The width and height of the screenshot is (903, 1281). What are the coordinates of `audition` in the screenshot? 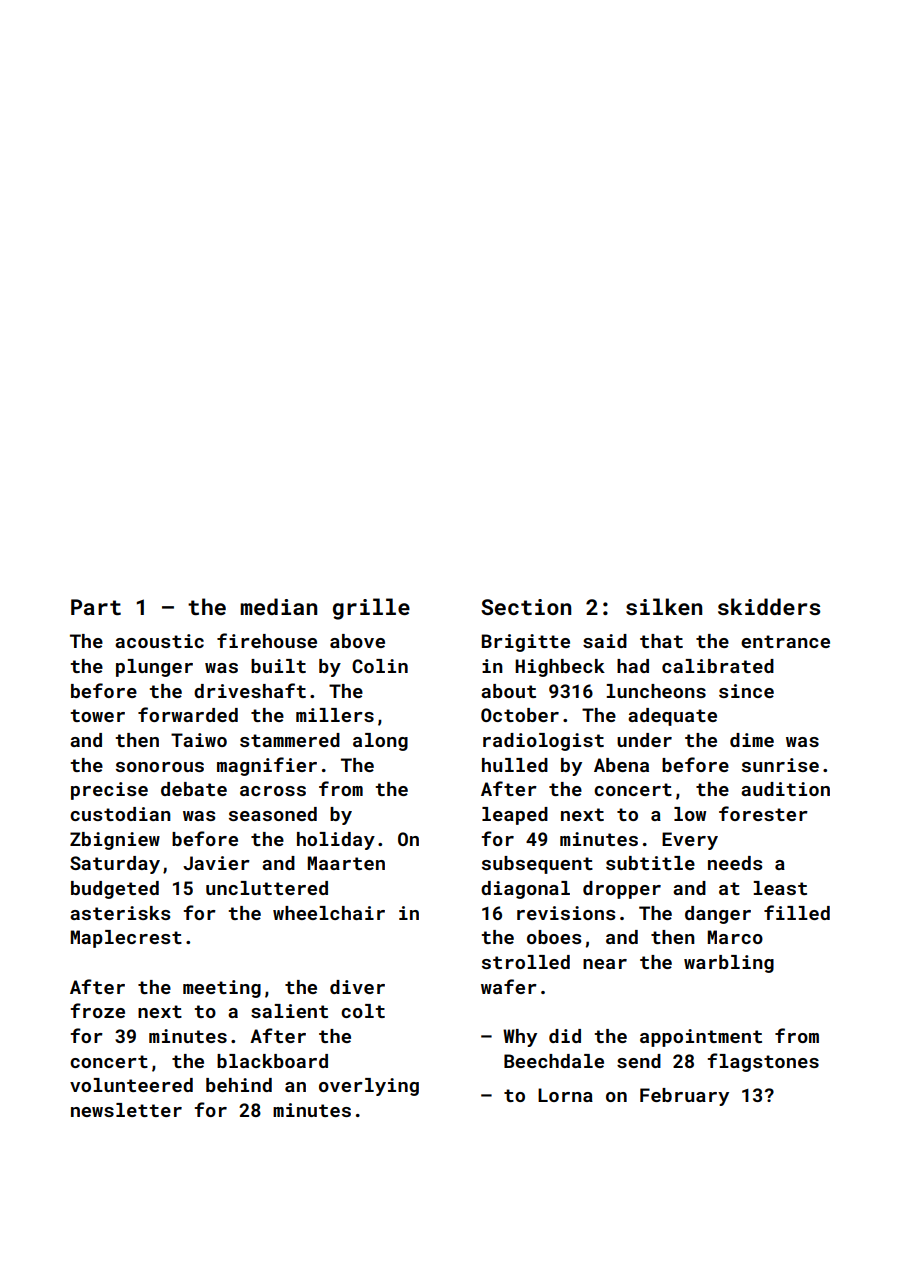 It's located at (785, 789).
